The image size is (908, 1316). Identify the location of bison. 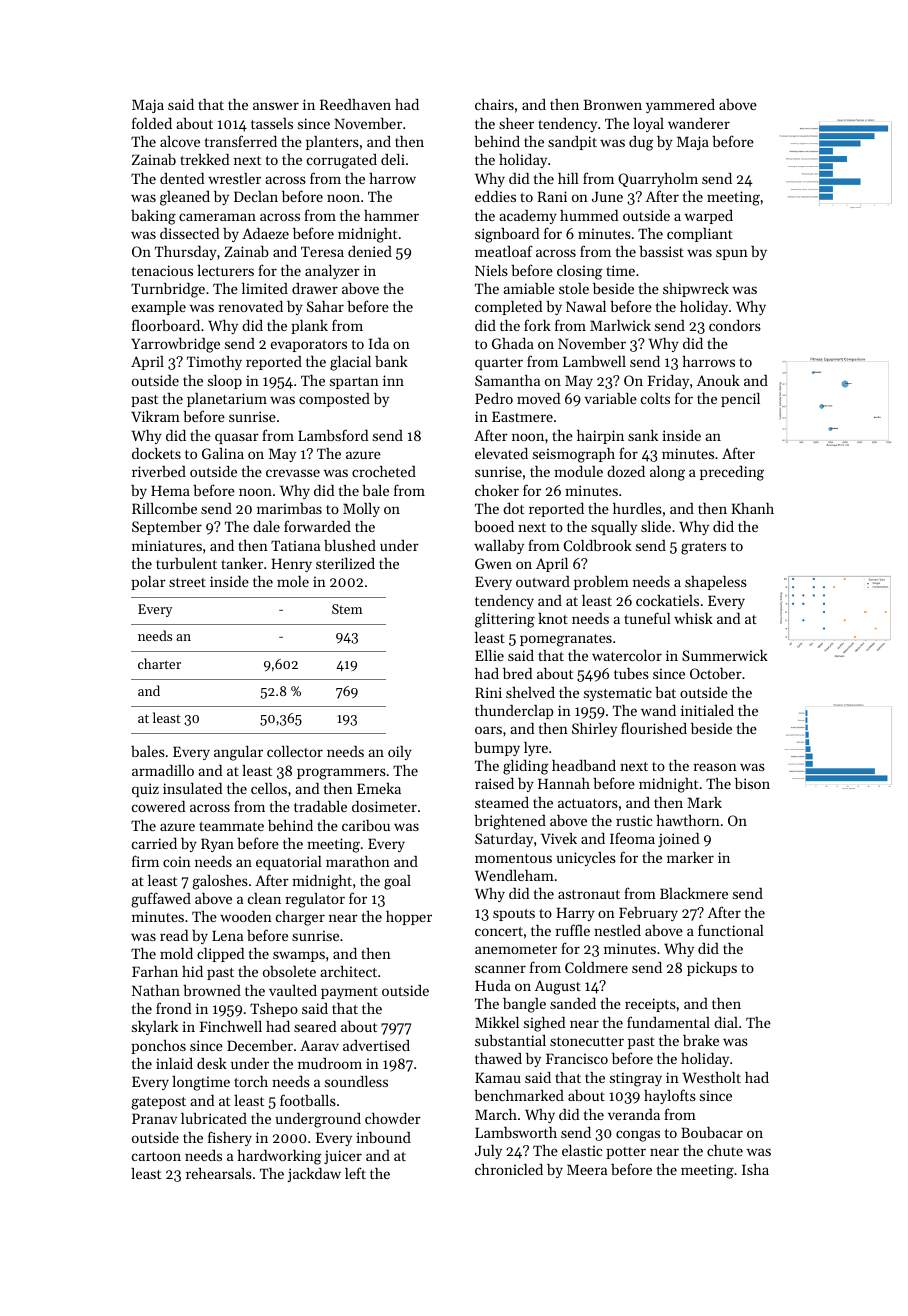
(752, 783).
